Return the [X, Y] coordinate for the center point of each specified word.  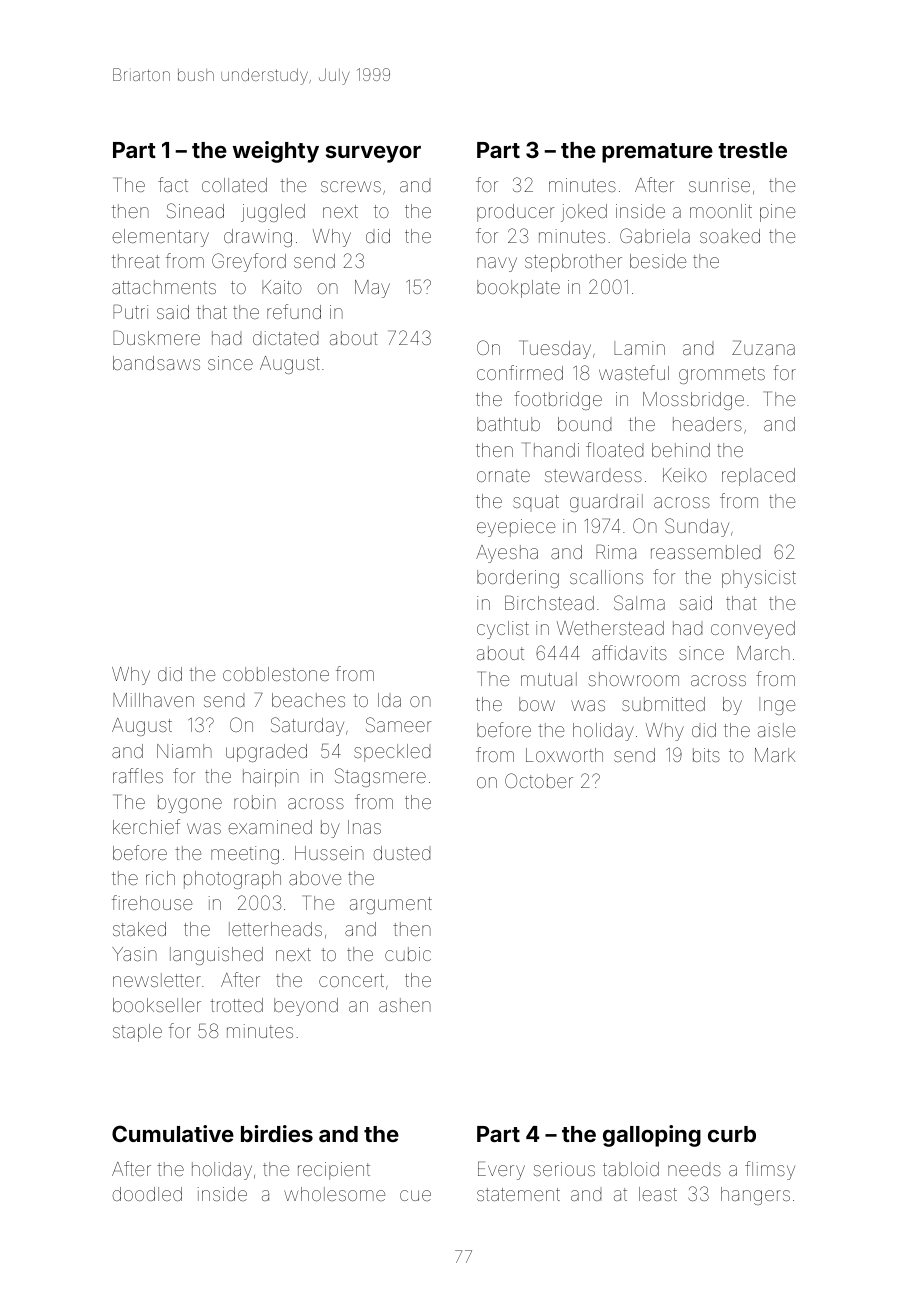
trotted [236, 1005]
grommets [722, 375]
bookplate [518, 289]
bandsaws [156, 363]
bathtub [508, 424]
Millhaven [153, 700]
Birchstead [549, 602]
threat [136, 261]
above [315, 878]
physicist [759, 579]
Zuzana [763, 347]
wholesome [334, 1194]
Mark [775, 755]
